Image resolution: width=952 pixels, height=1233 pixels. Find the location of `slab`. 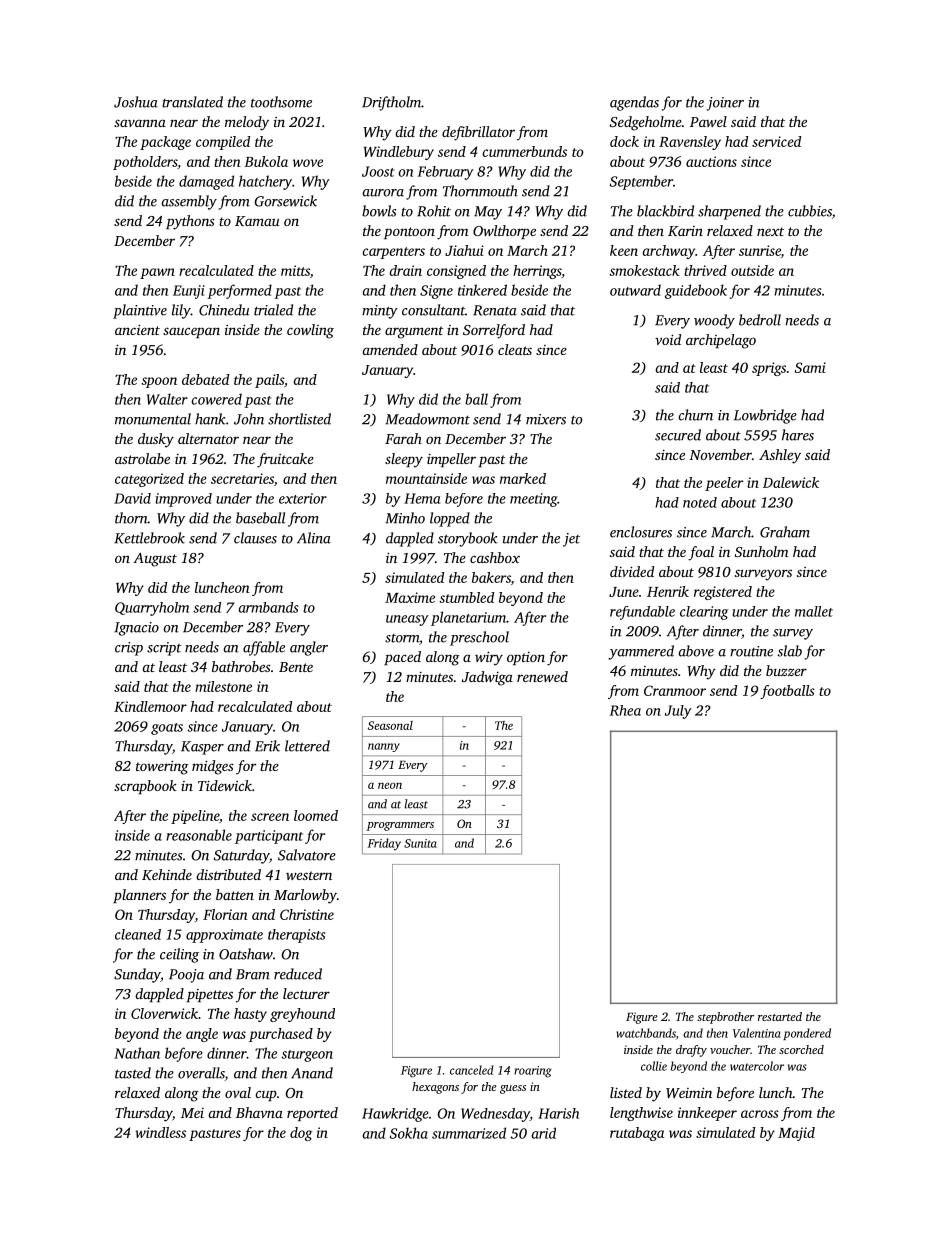

slab is located at coordinates (790, 651).
